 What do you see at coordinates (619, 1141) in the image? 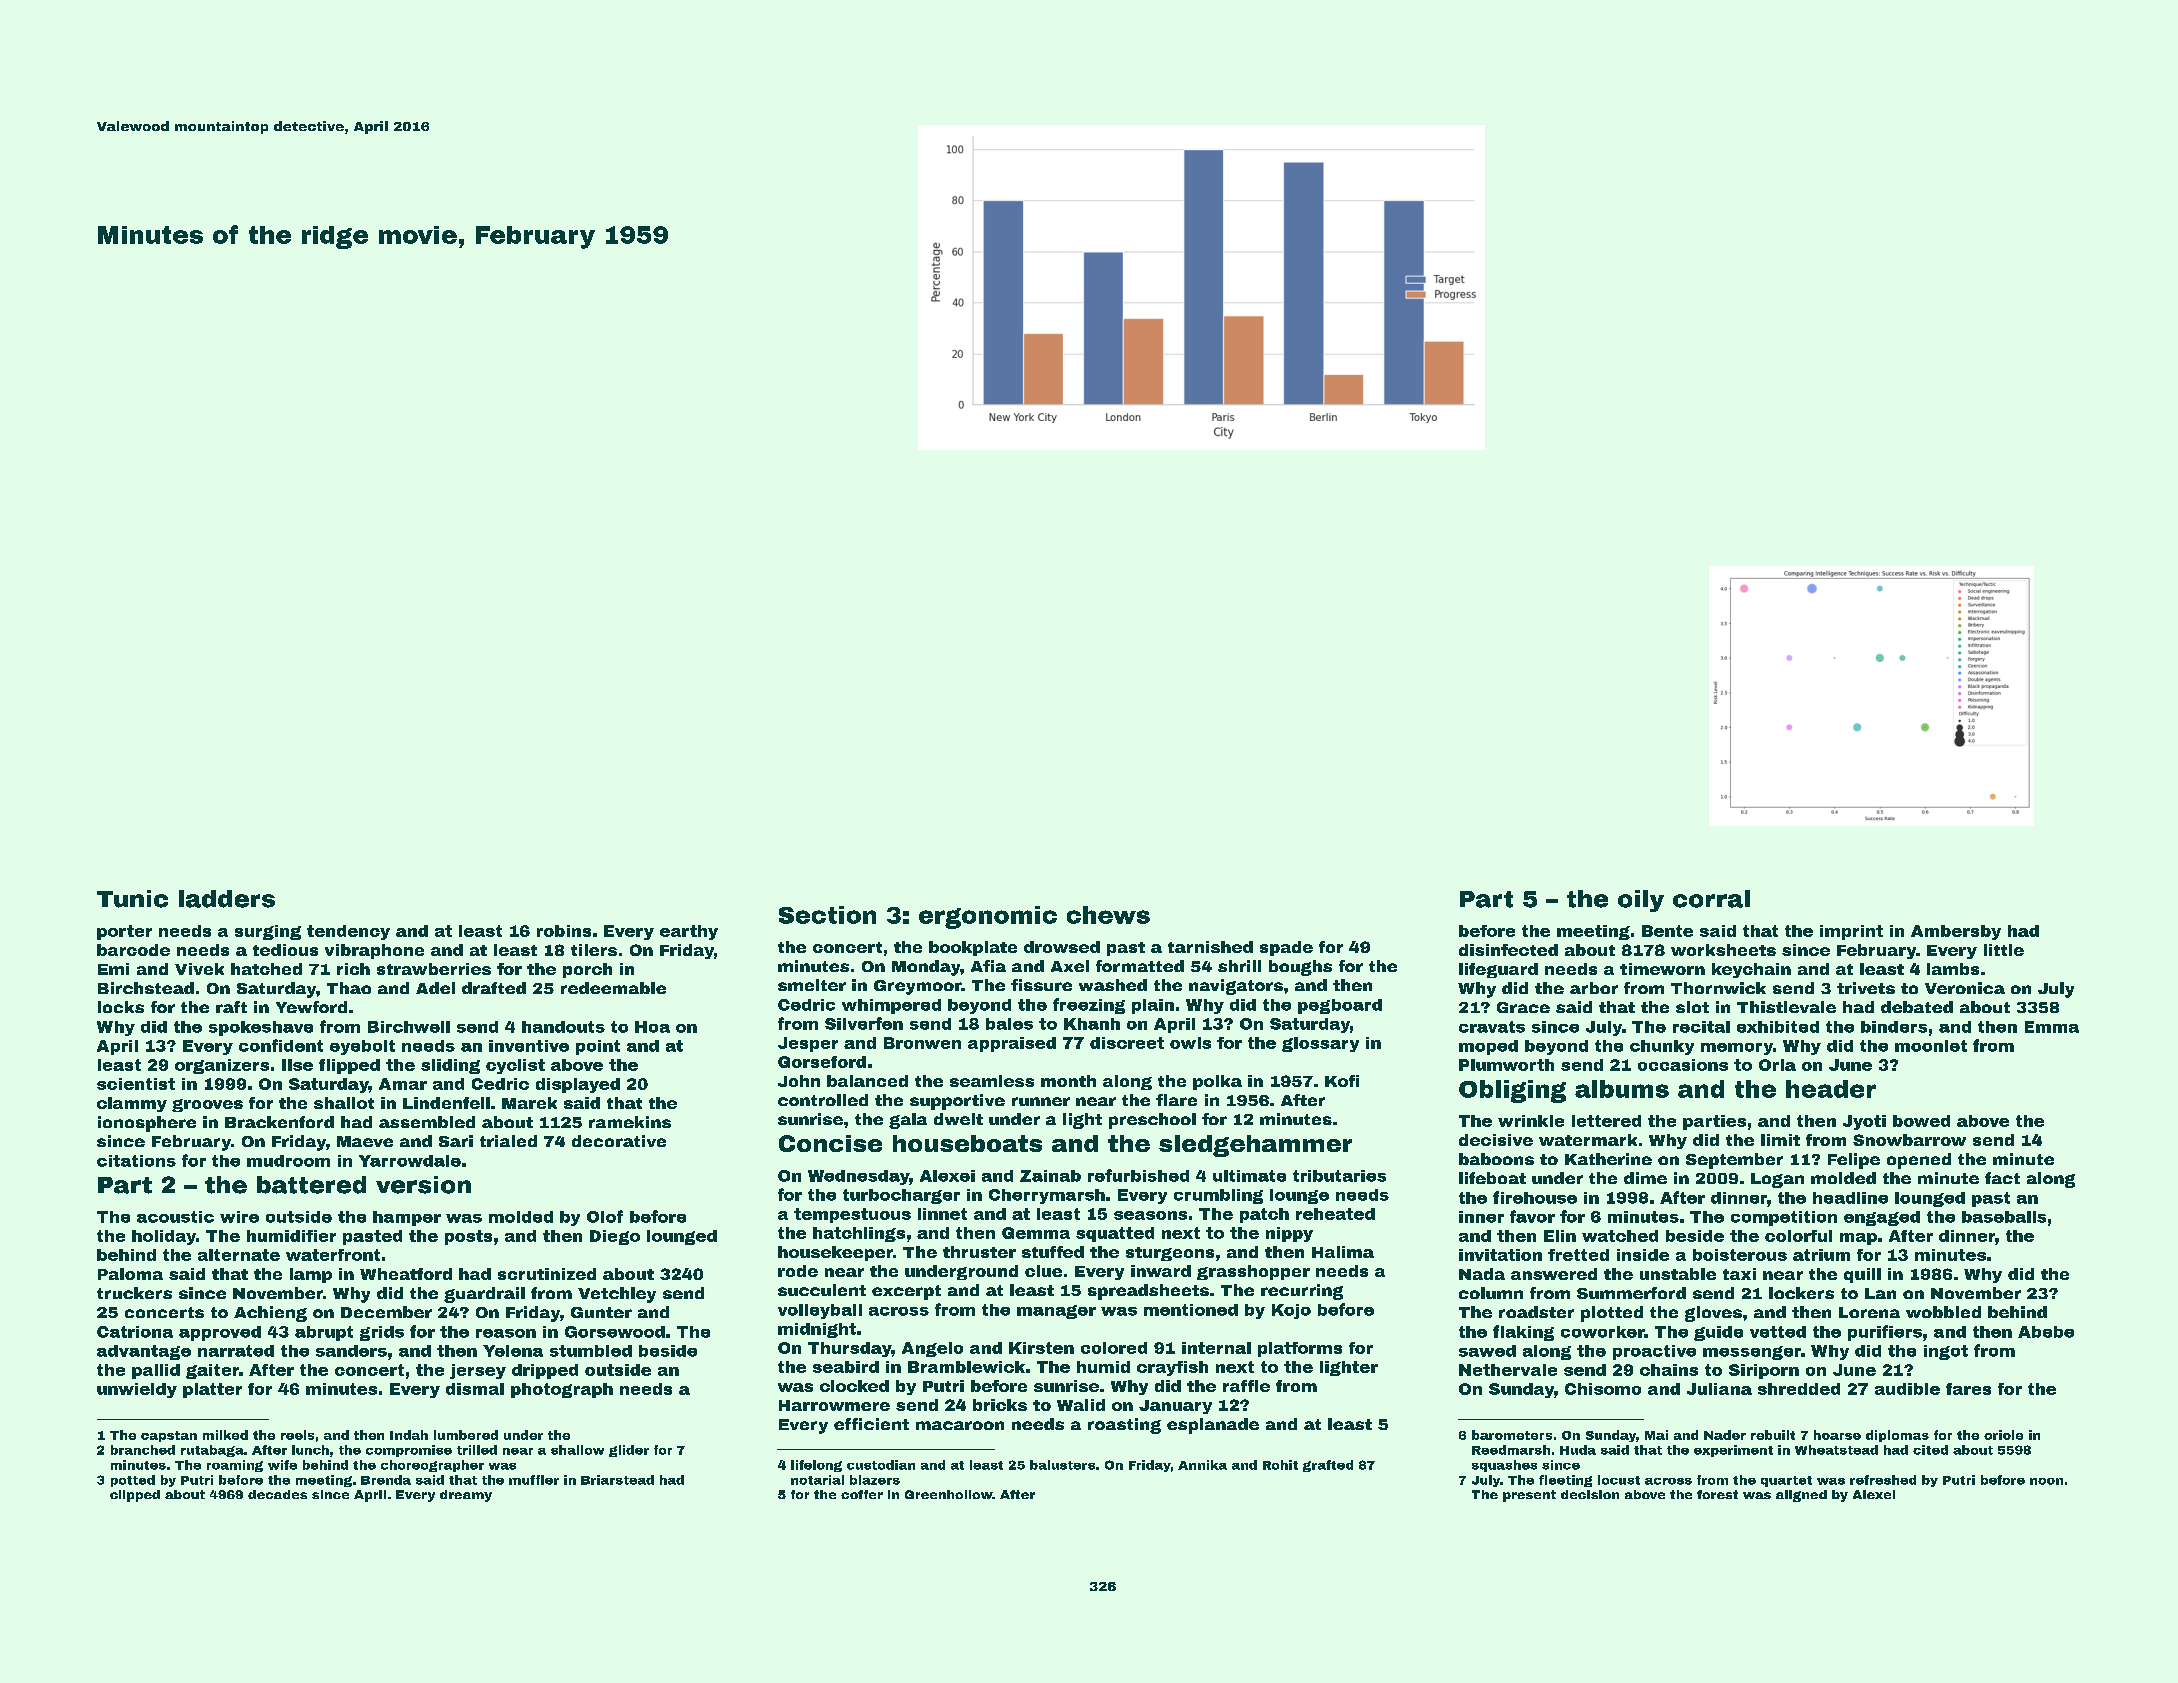
I see `decorative` at bounding box center [619, 1141].
